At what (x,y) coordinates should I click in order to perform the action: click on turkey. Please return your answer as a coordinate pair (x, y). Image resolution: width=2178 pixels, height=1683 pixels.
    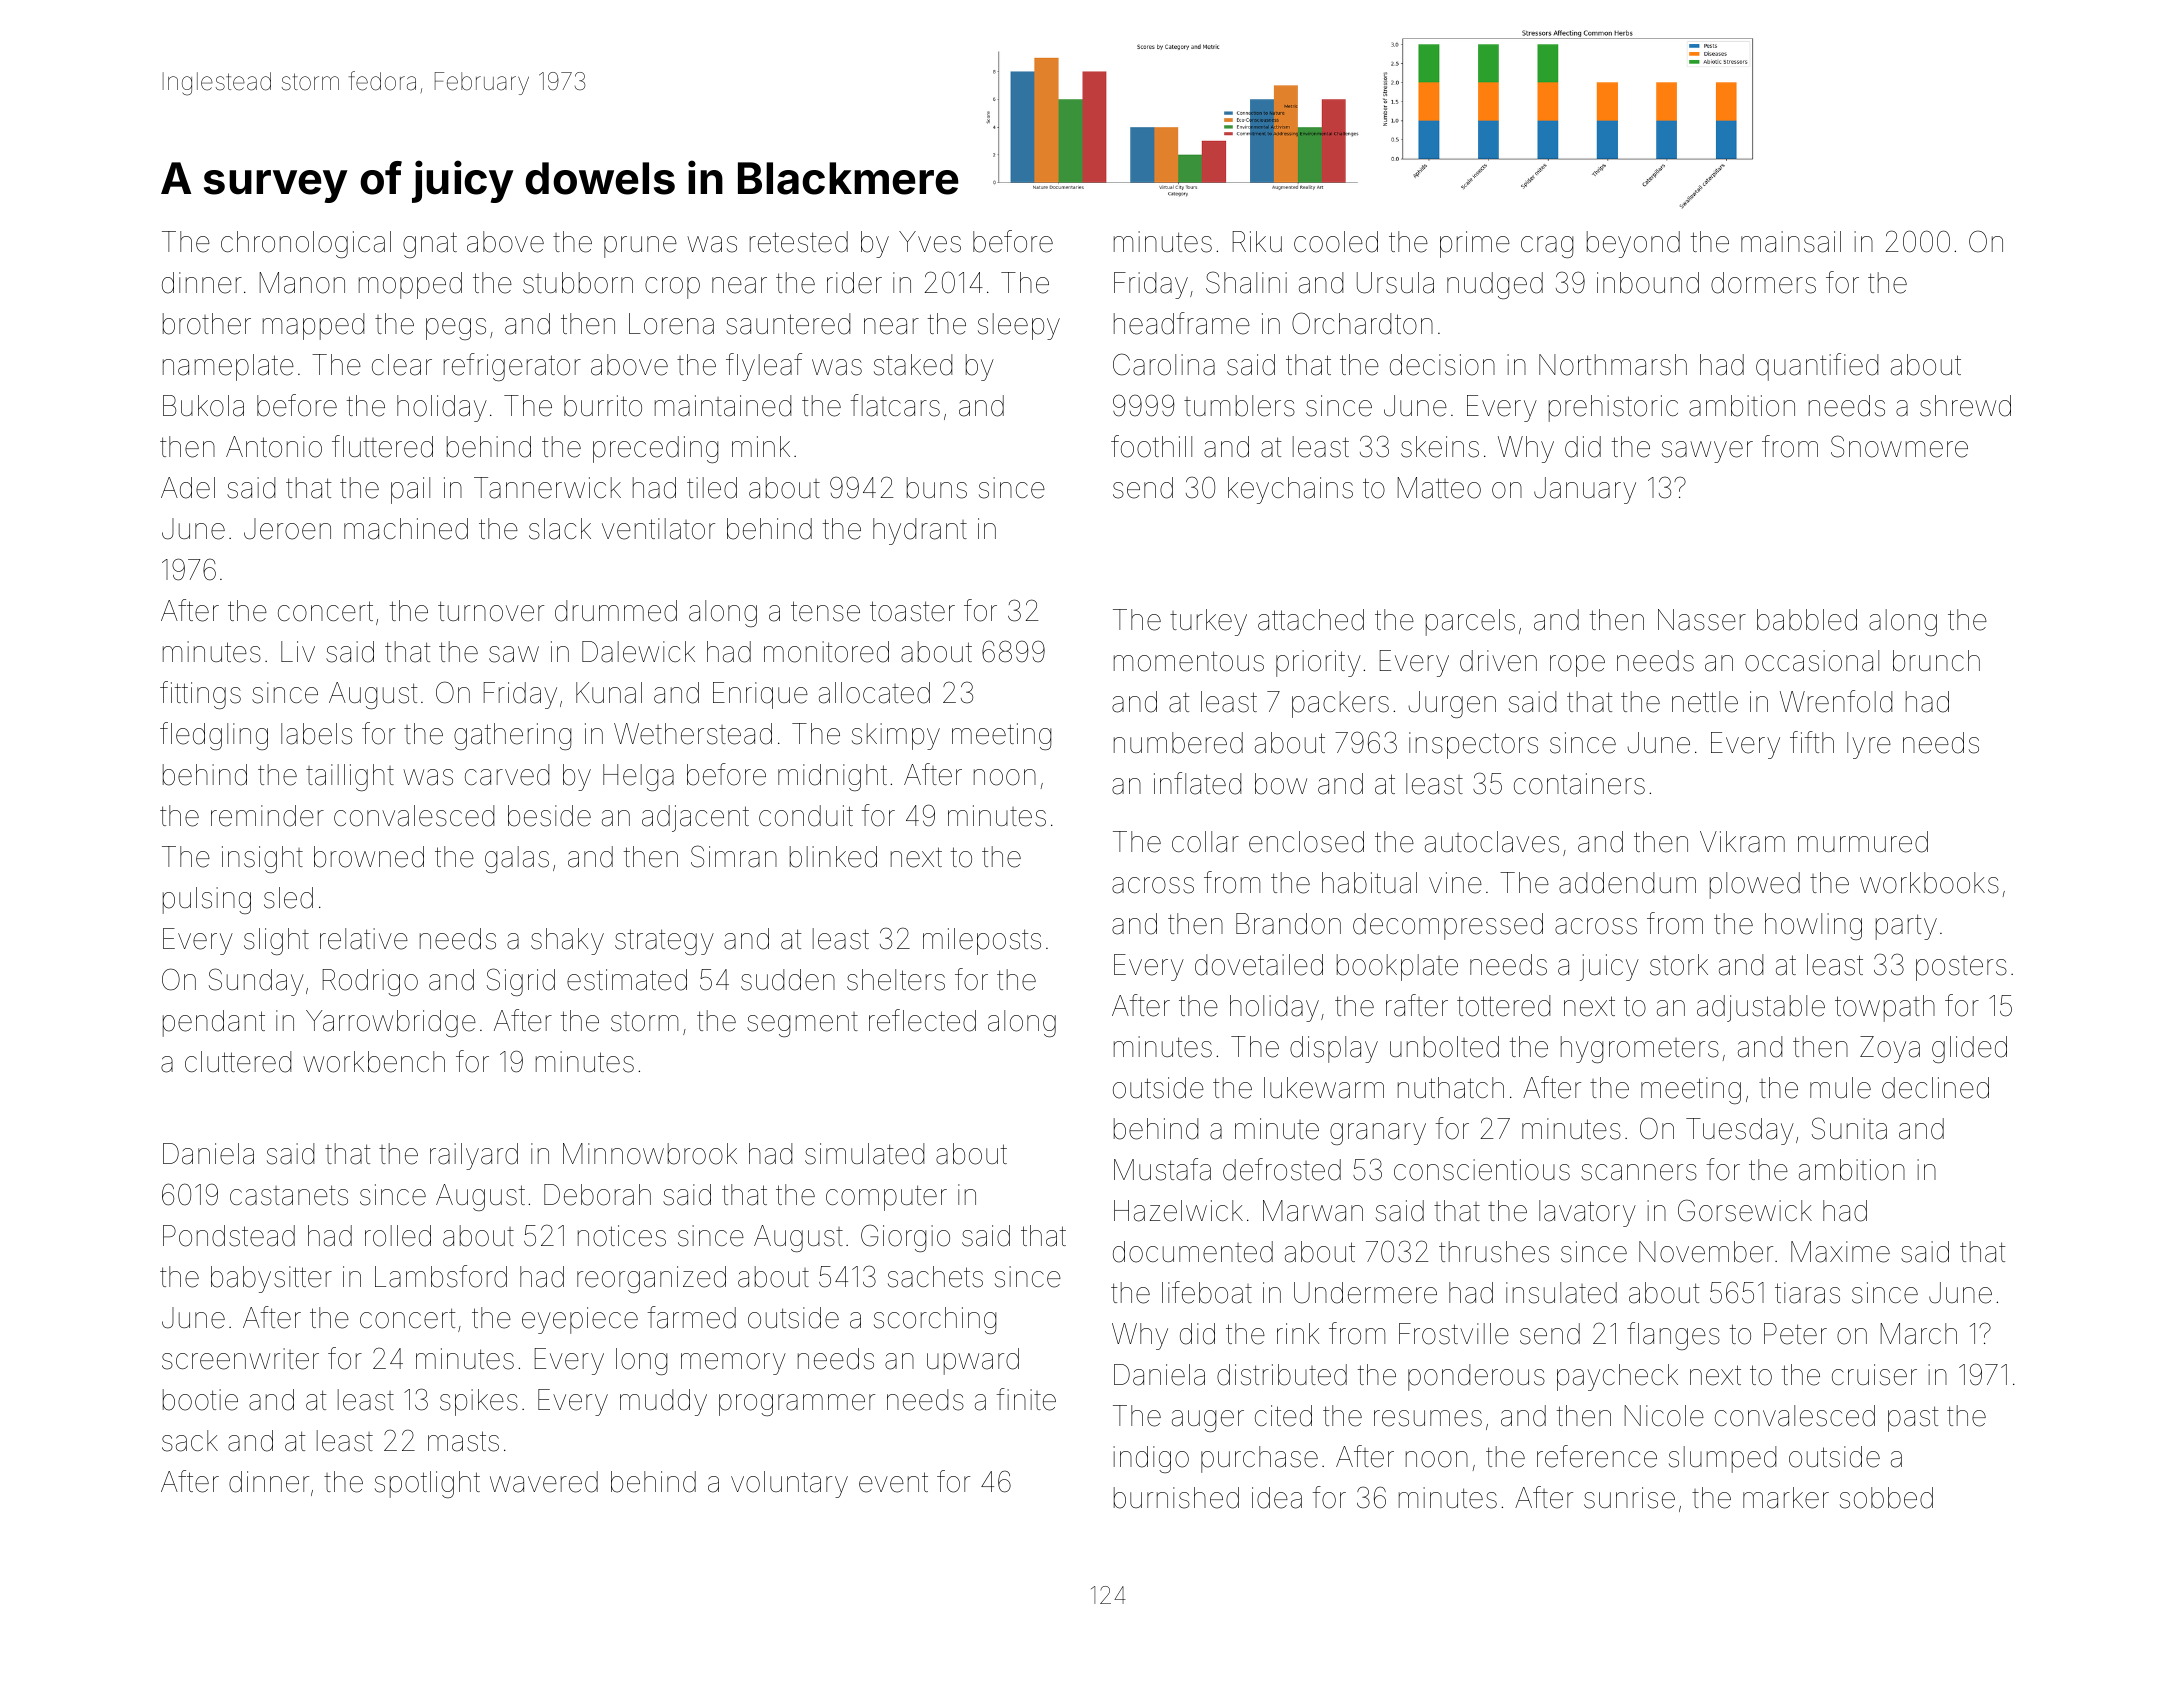
    Looking at the image, I should click on (1208, 622).
